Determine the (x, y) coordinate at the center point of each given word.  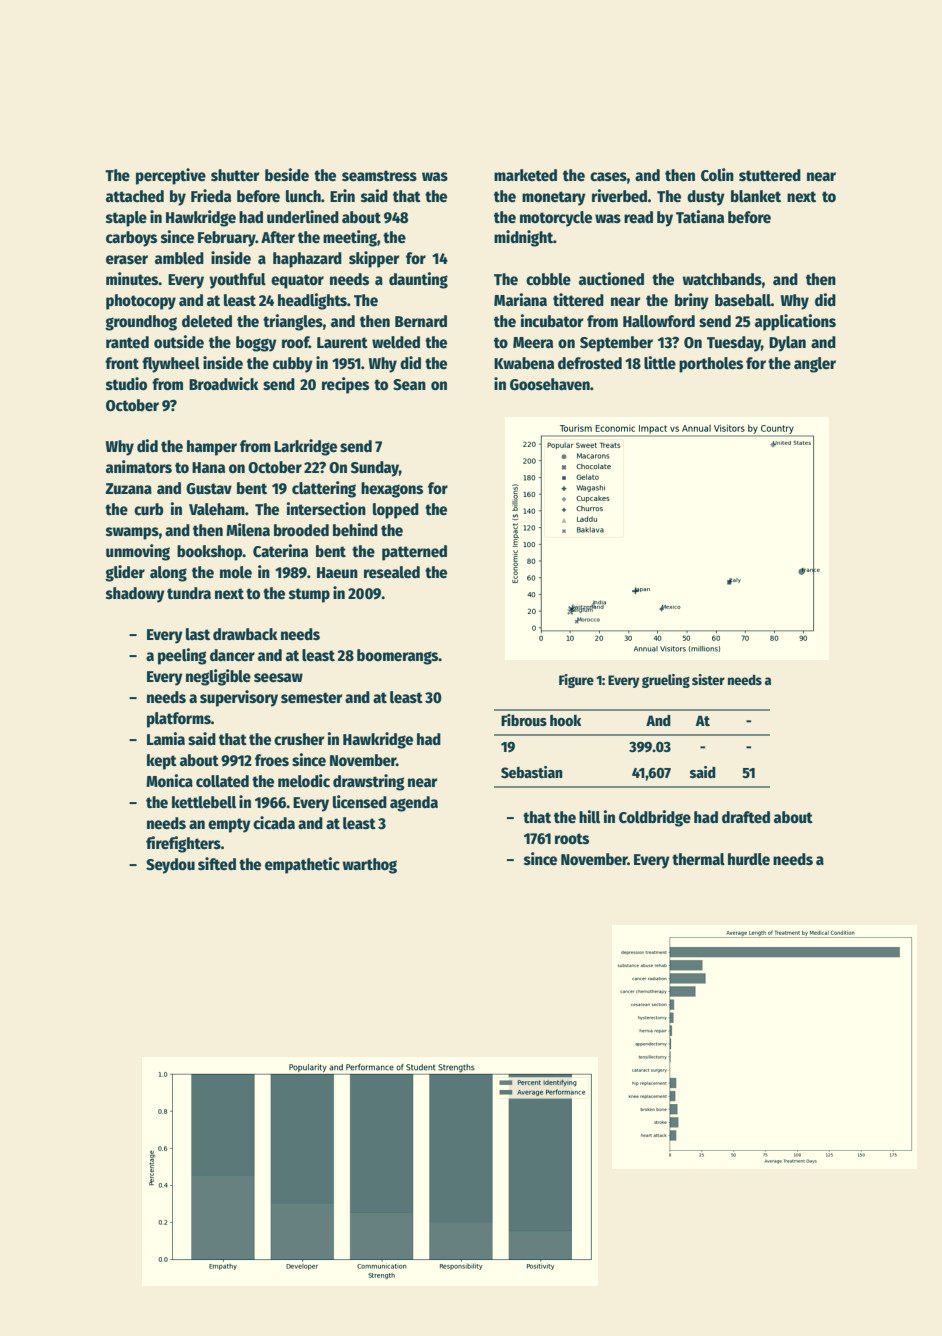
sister (708, 679)
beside (287, 175)
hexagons (392, 490)
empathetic (302, 865)
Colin (717, 175)
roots (572, 839)
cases (608, 177)
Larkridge (305, 447)
